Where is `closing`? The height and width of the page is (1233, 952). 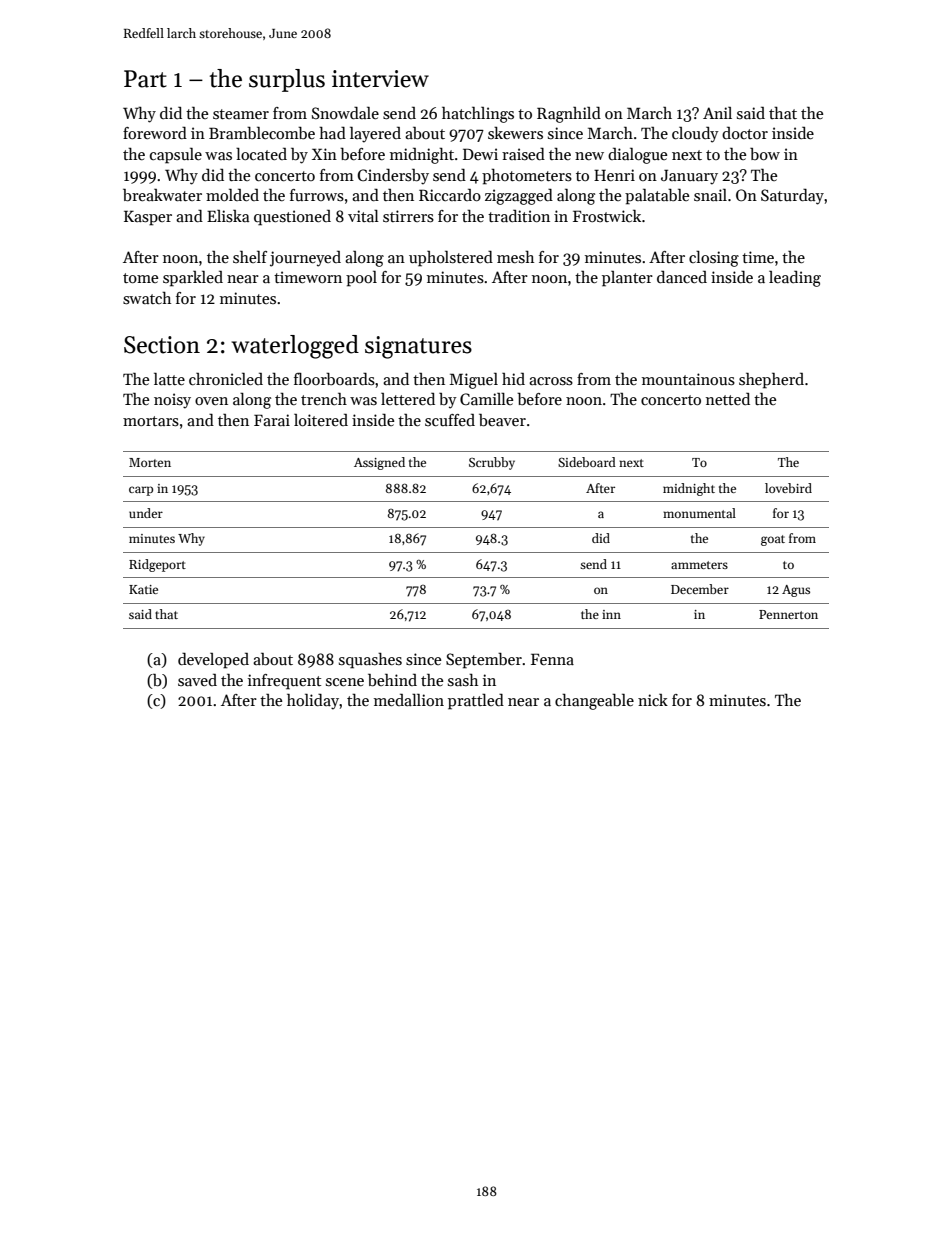
closing is located at coordinates (714, 259).
